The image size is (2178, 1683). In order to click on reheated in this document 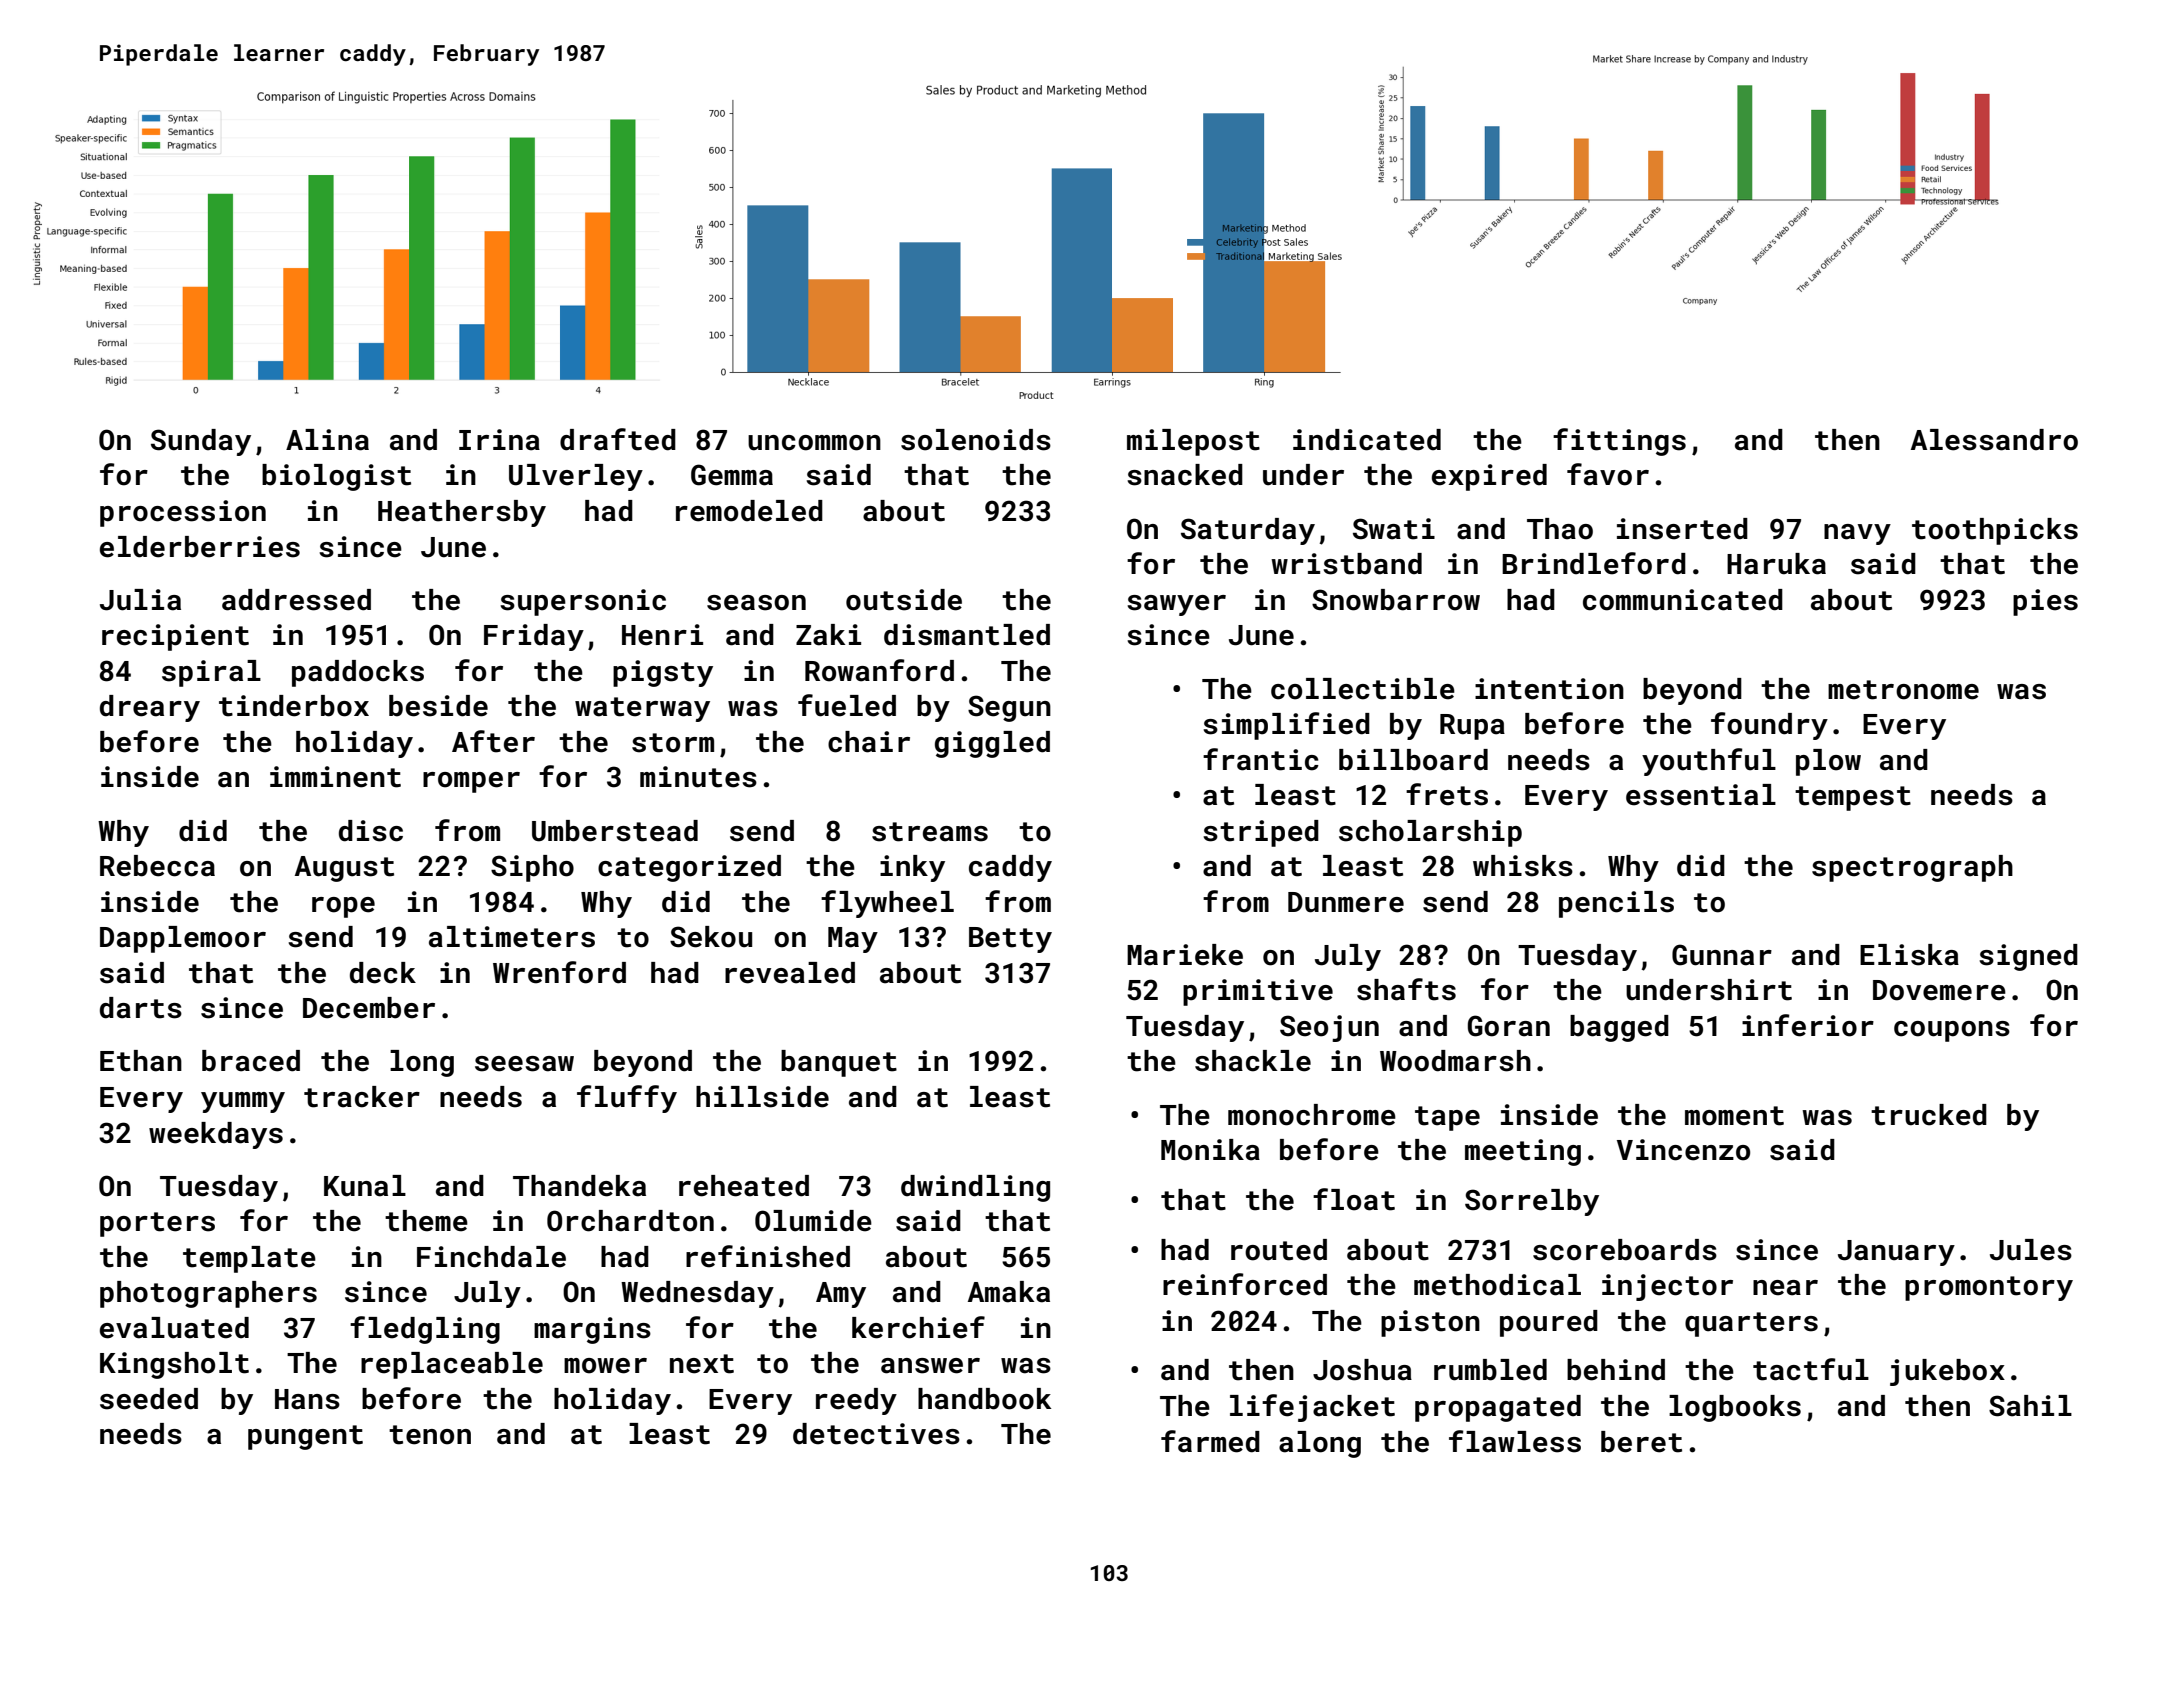, I will do `click(744, 1186)`.
